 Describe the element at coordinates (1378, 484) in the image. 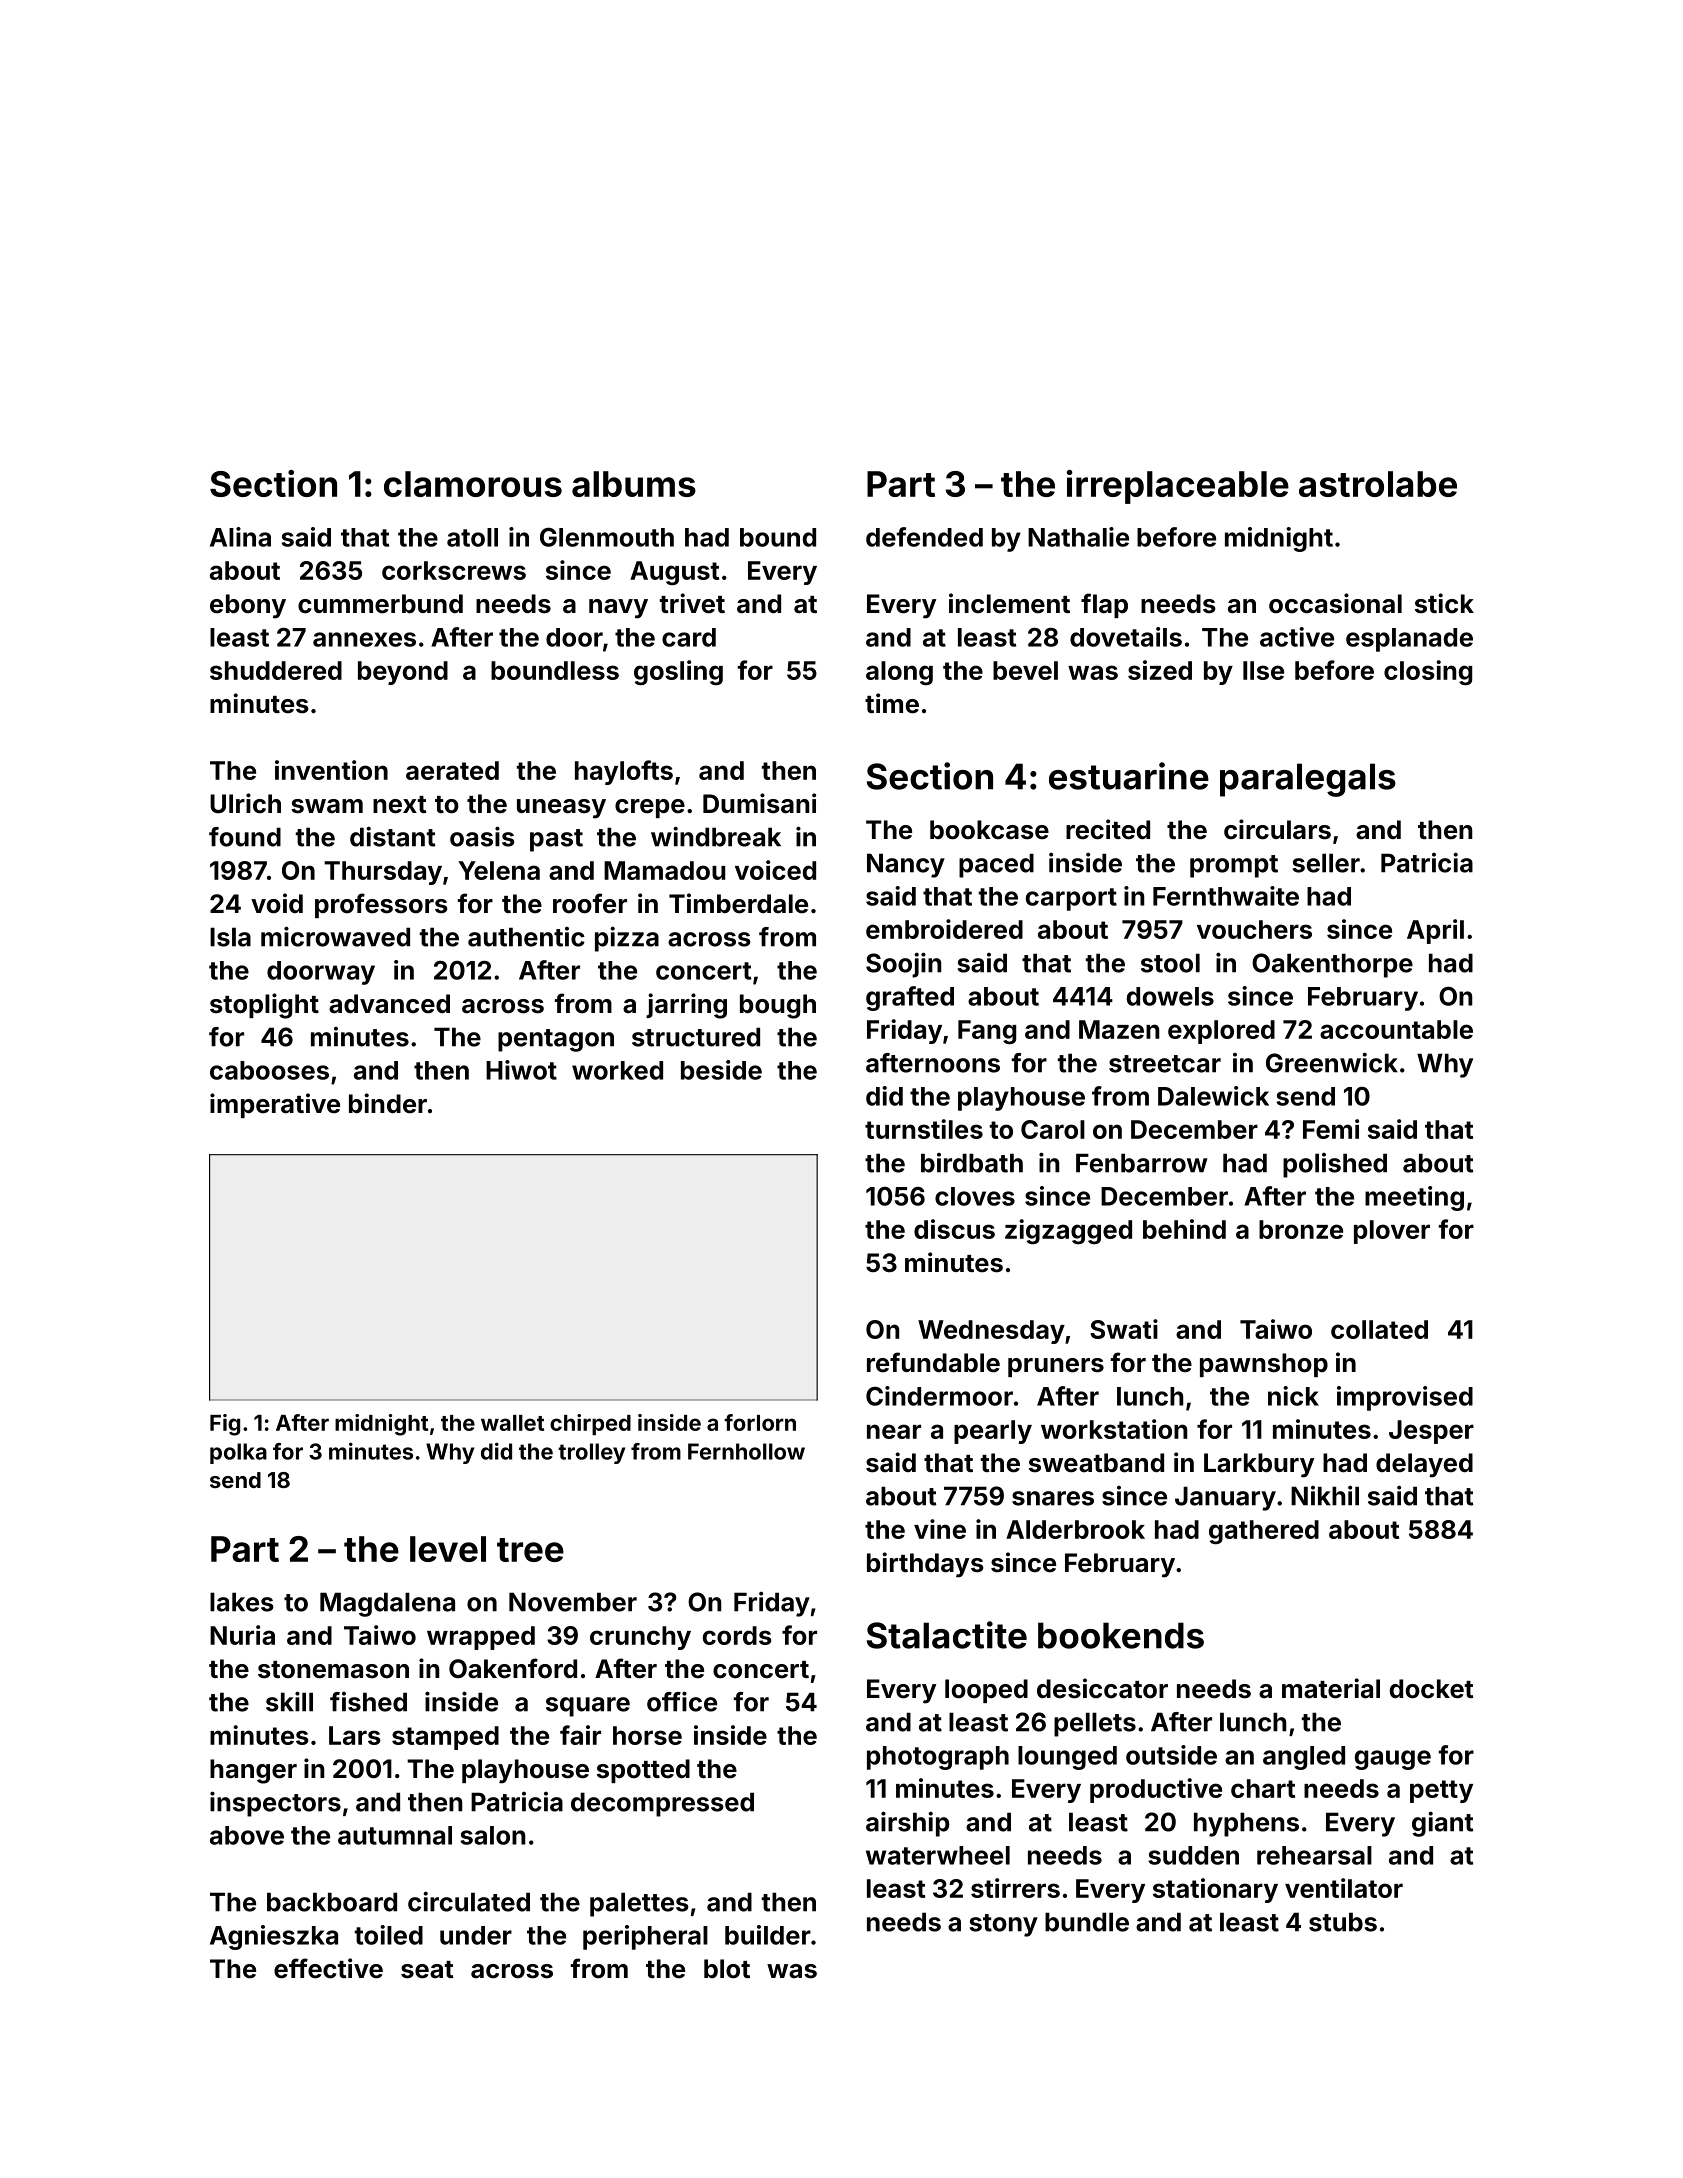

I see `astrolabe` at that location.
